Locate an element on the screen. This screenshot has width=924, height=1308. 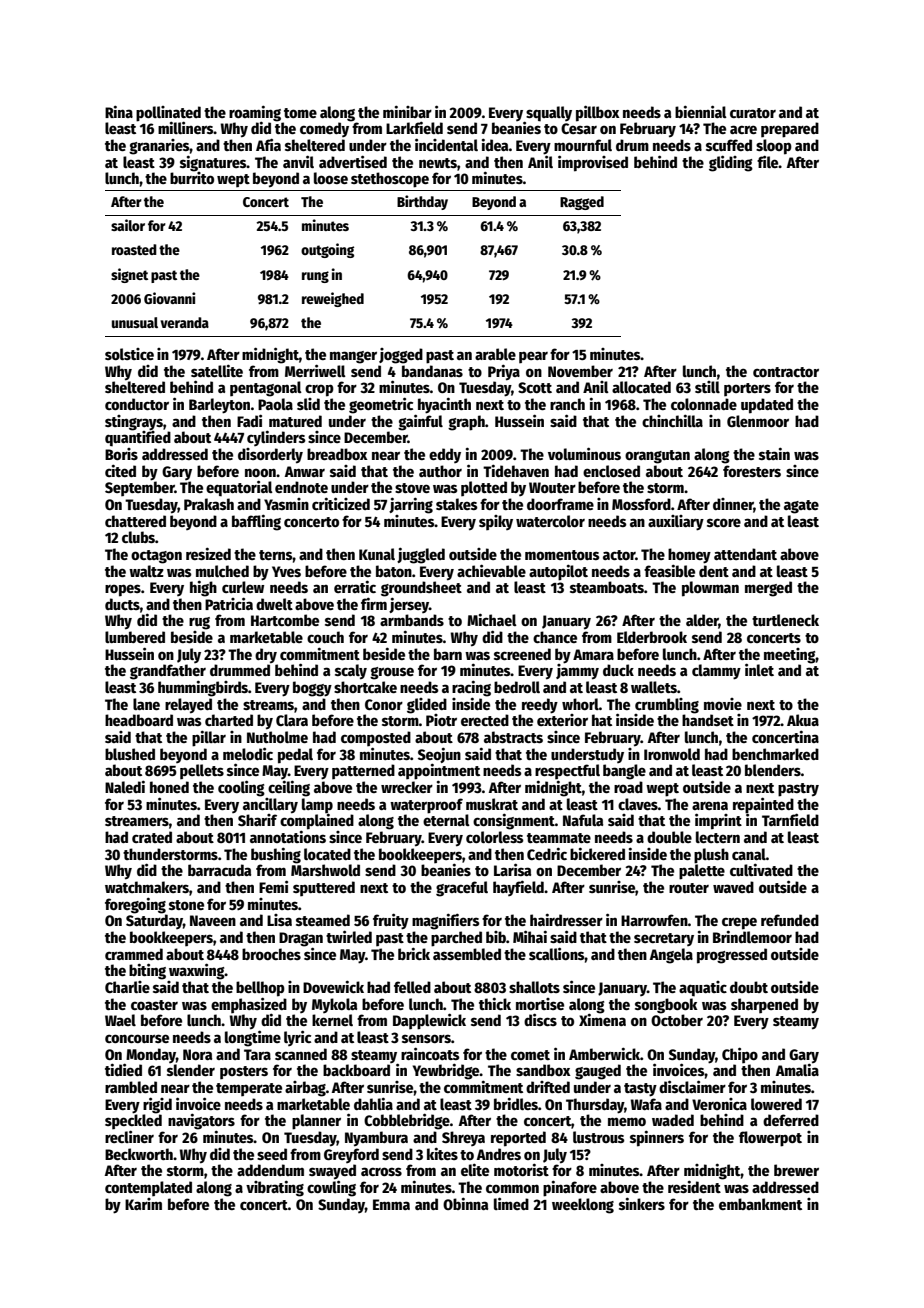
idea is located at coordinates (495, 144).
